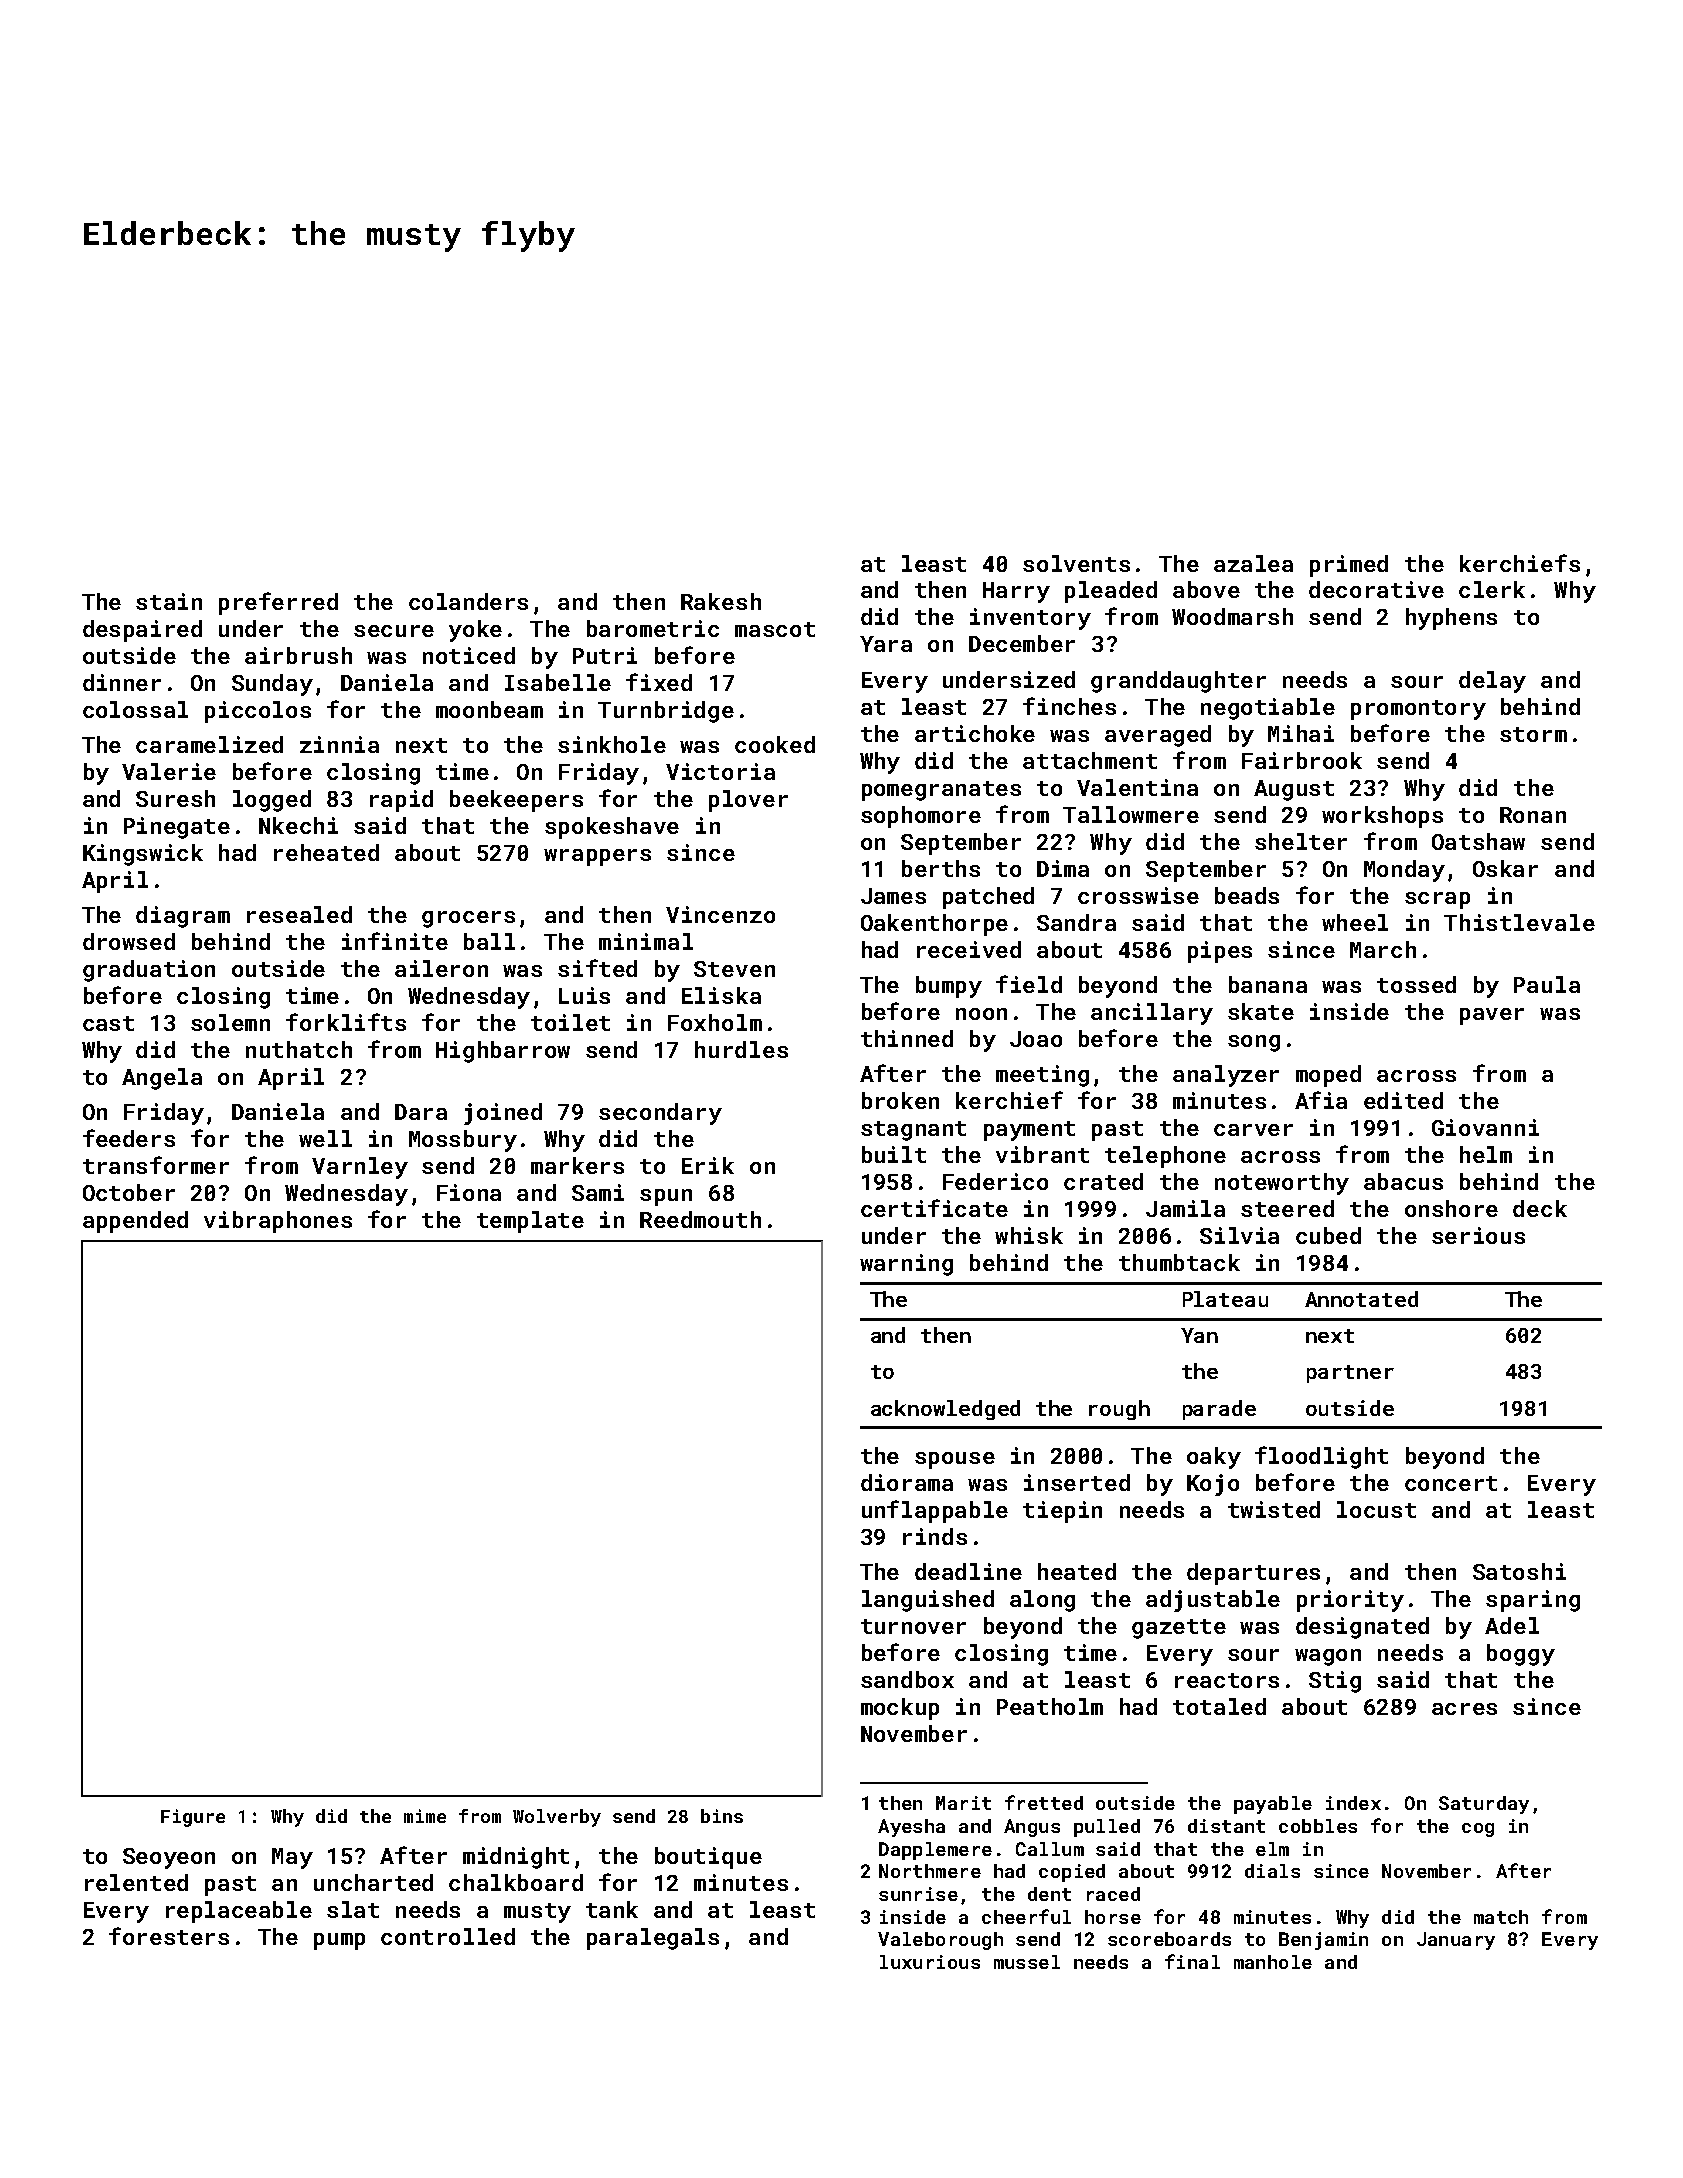 This page has width=1683, height=2178. What do you see at coordinates (1302, 760) in the page?
I see `Fairbrook` at bounding box center [1302, 760].
